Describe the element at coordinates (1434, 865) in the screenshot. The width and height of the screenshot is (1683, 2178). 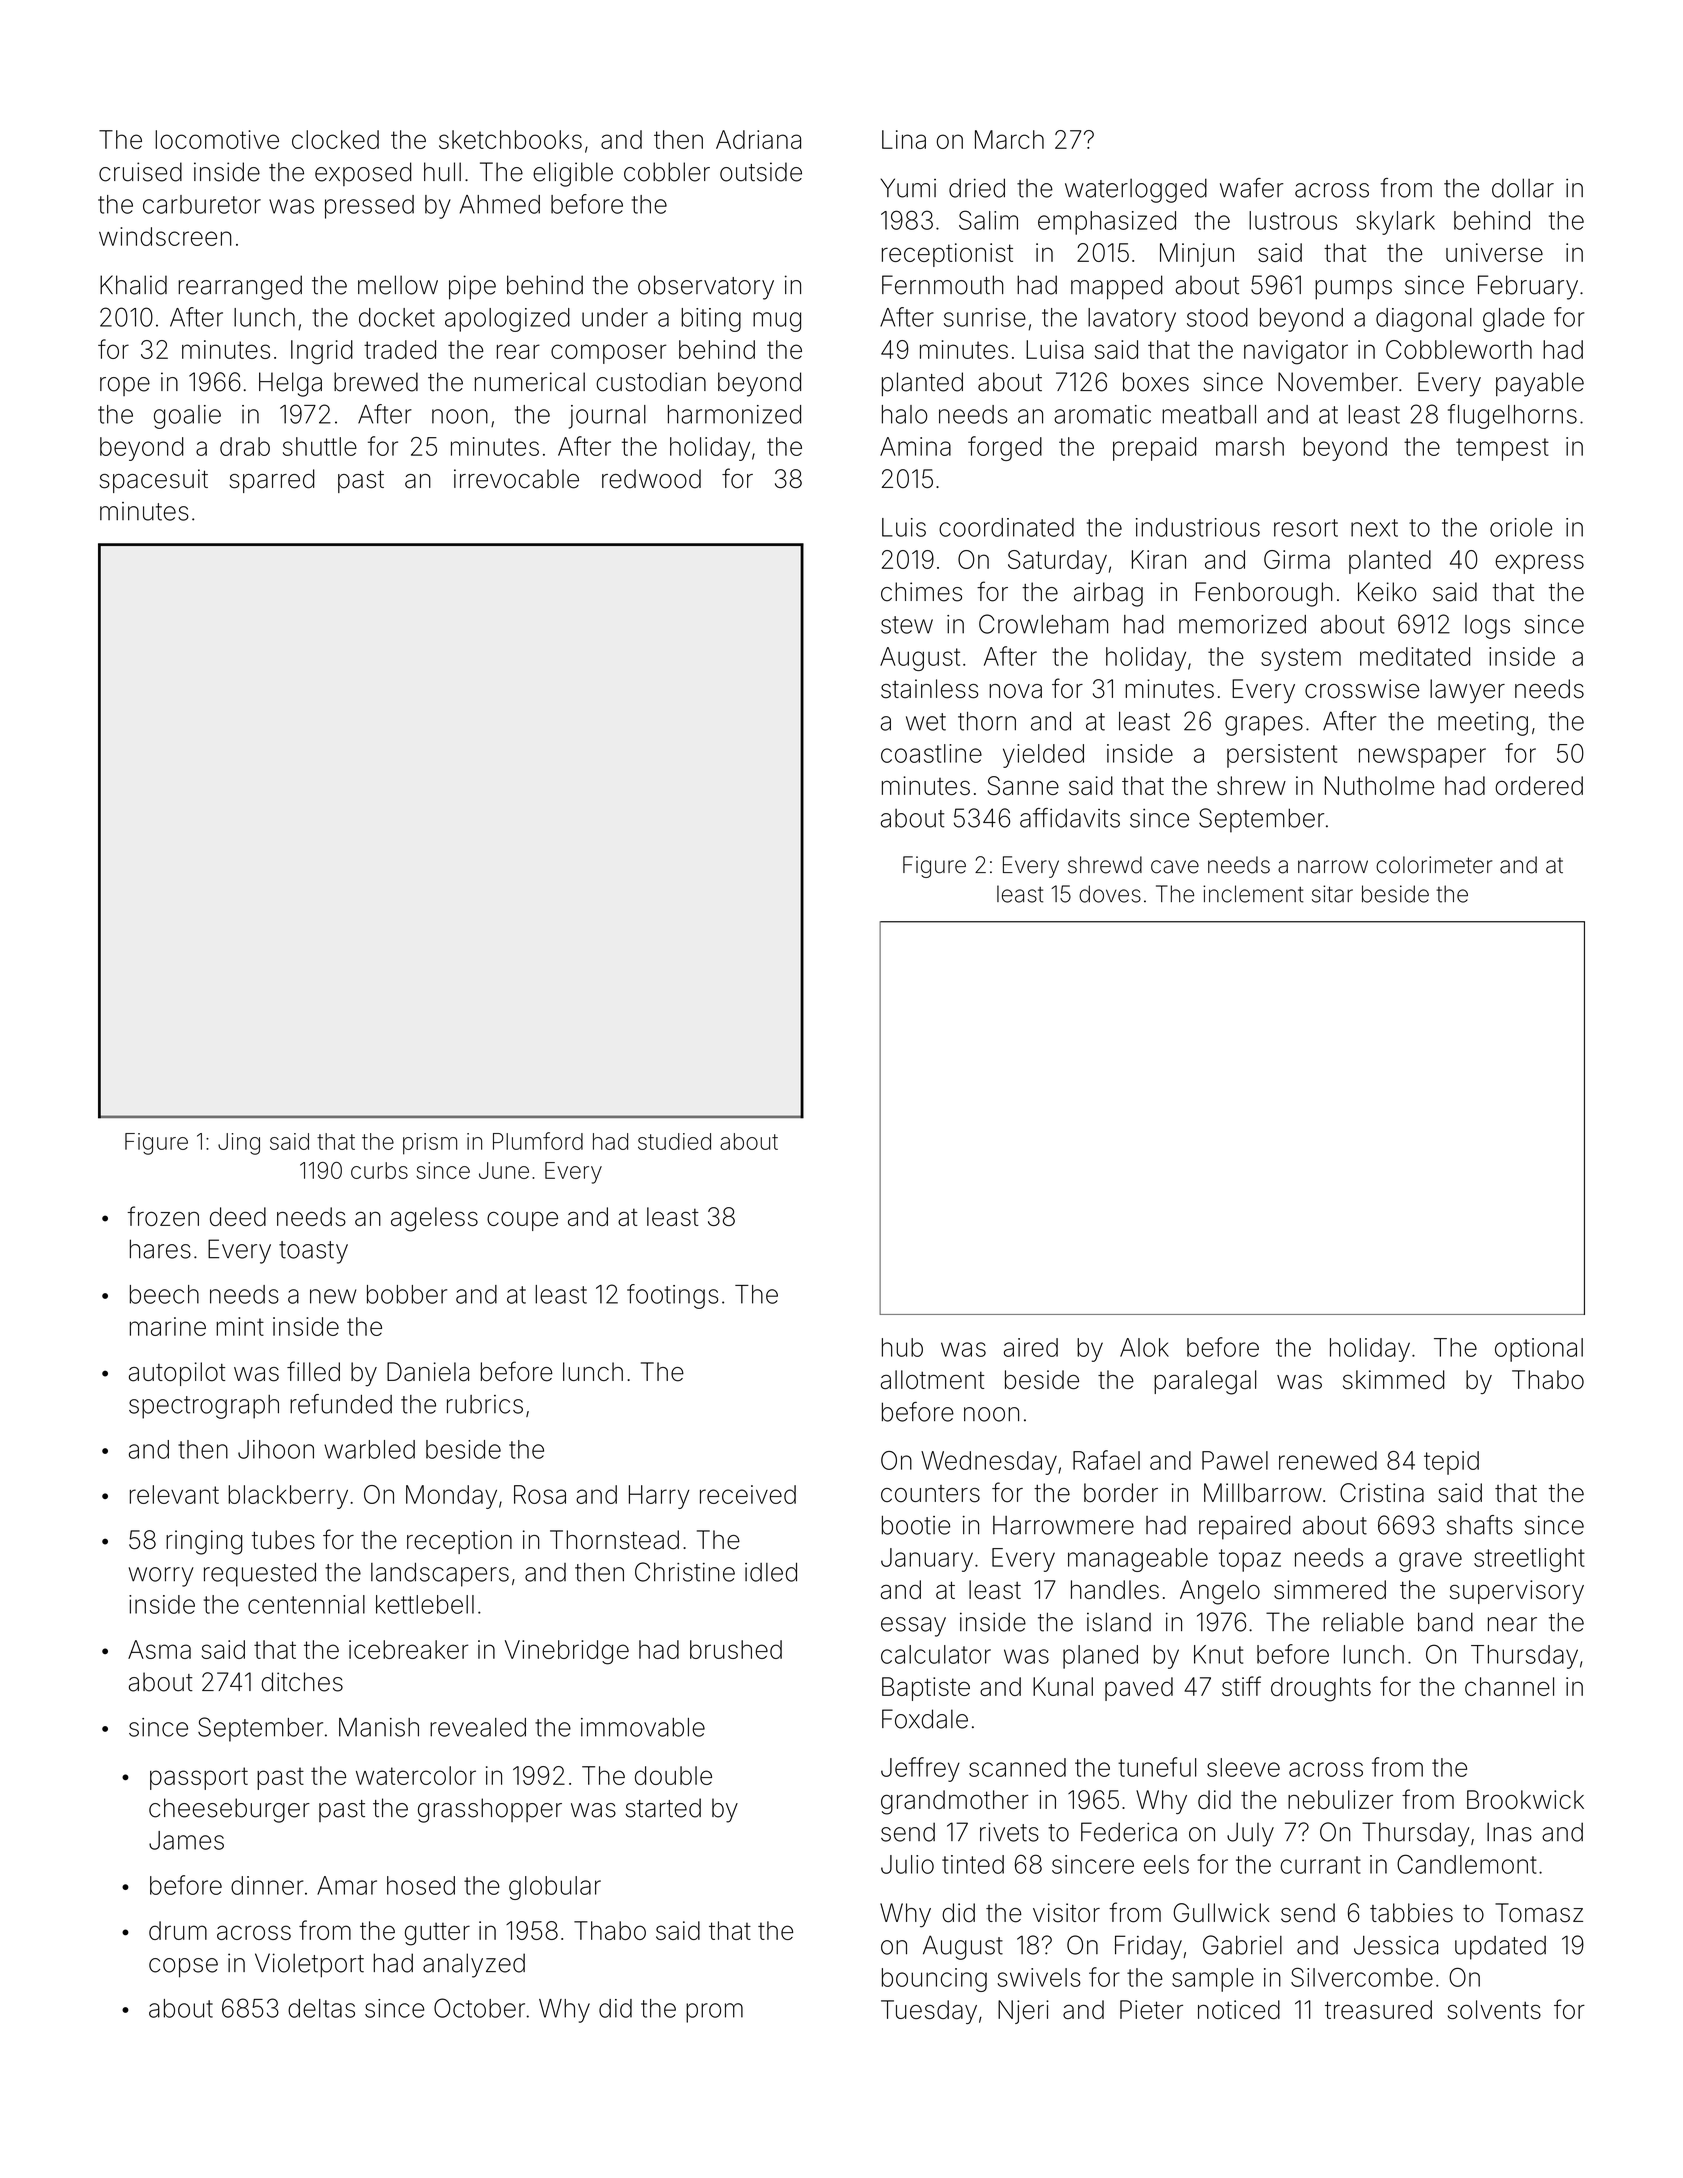
I see `colorimeter` at that location.
